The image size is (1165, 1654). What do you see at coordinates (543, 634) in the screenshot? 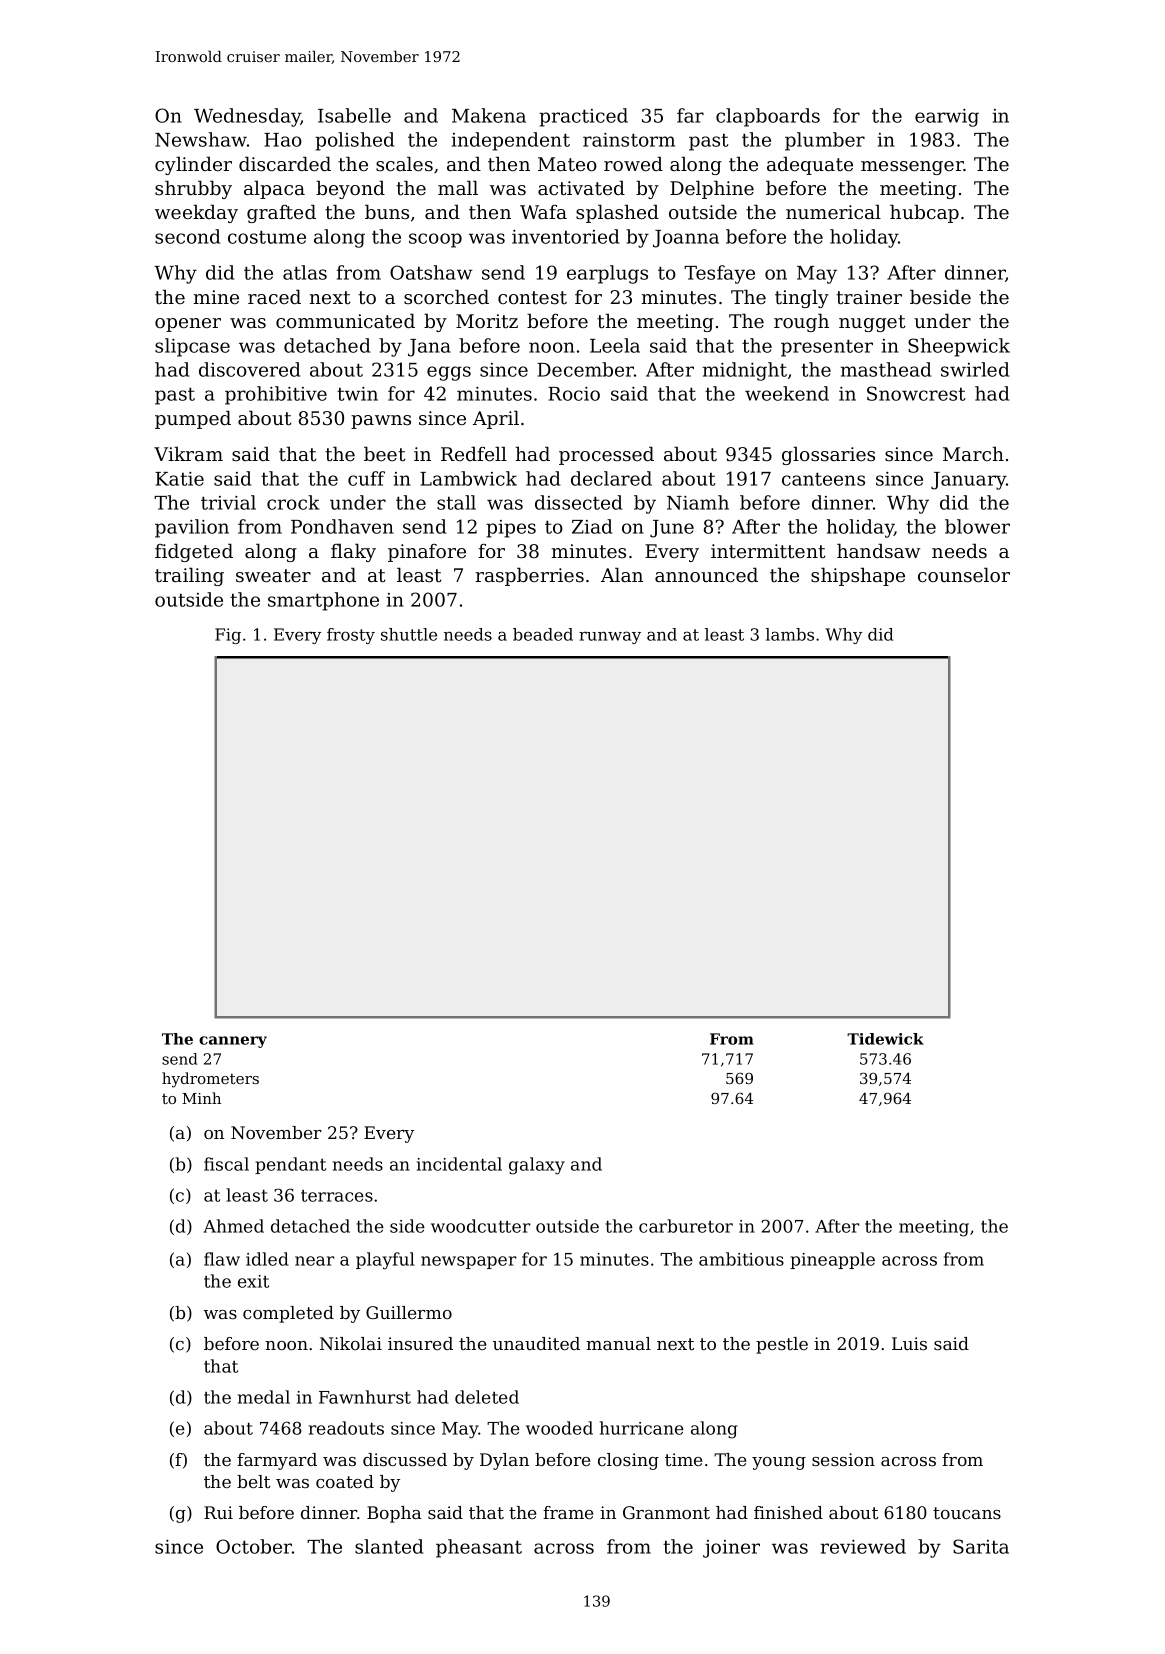
I see `beaded` at bounding box center [543, 634].
